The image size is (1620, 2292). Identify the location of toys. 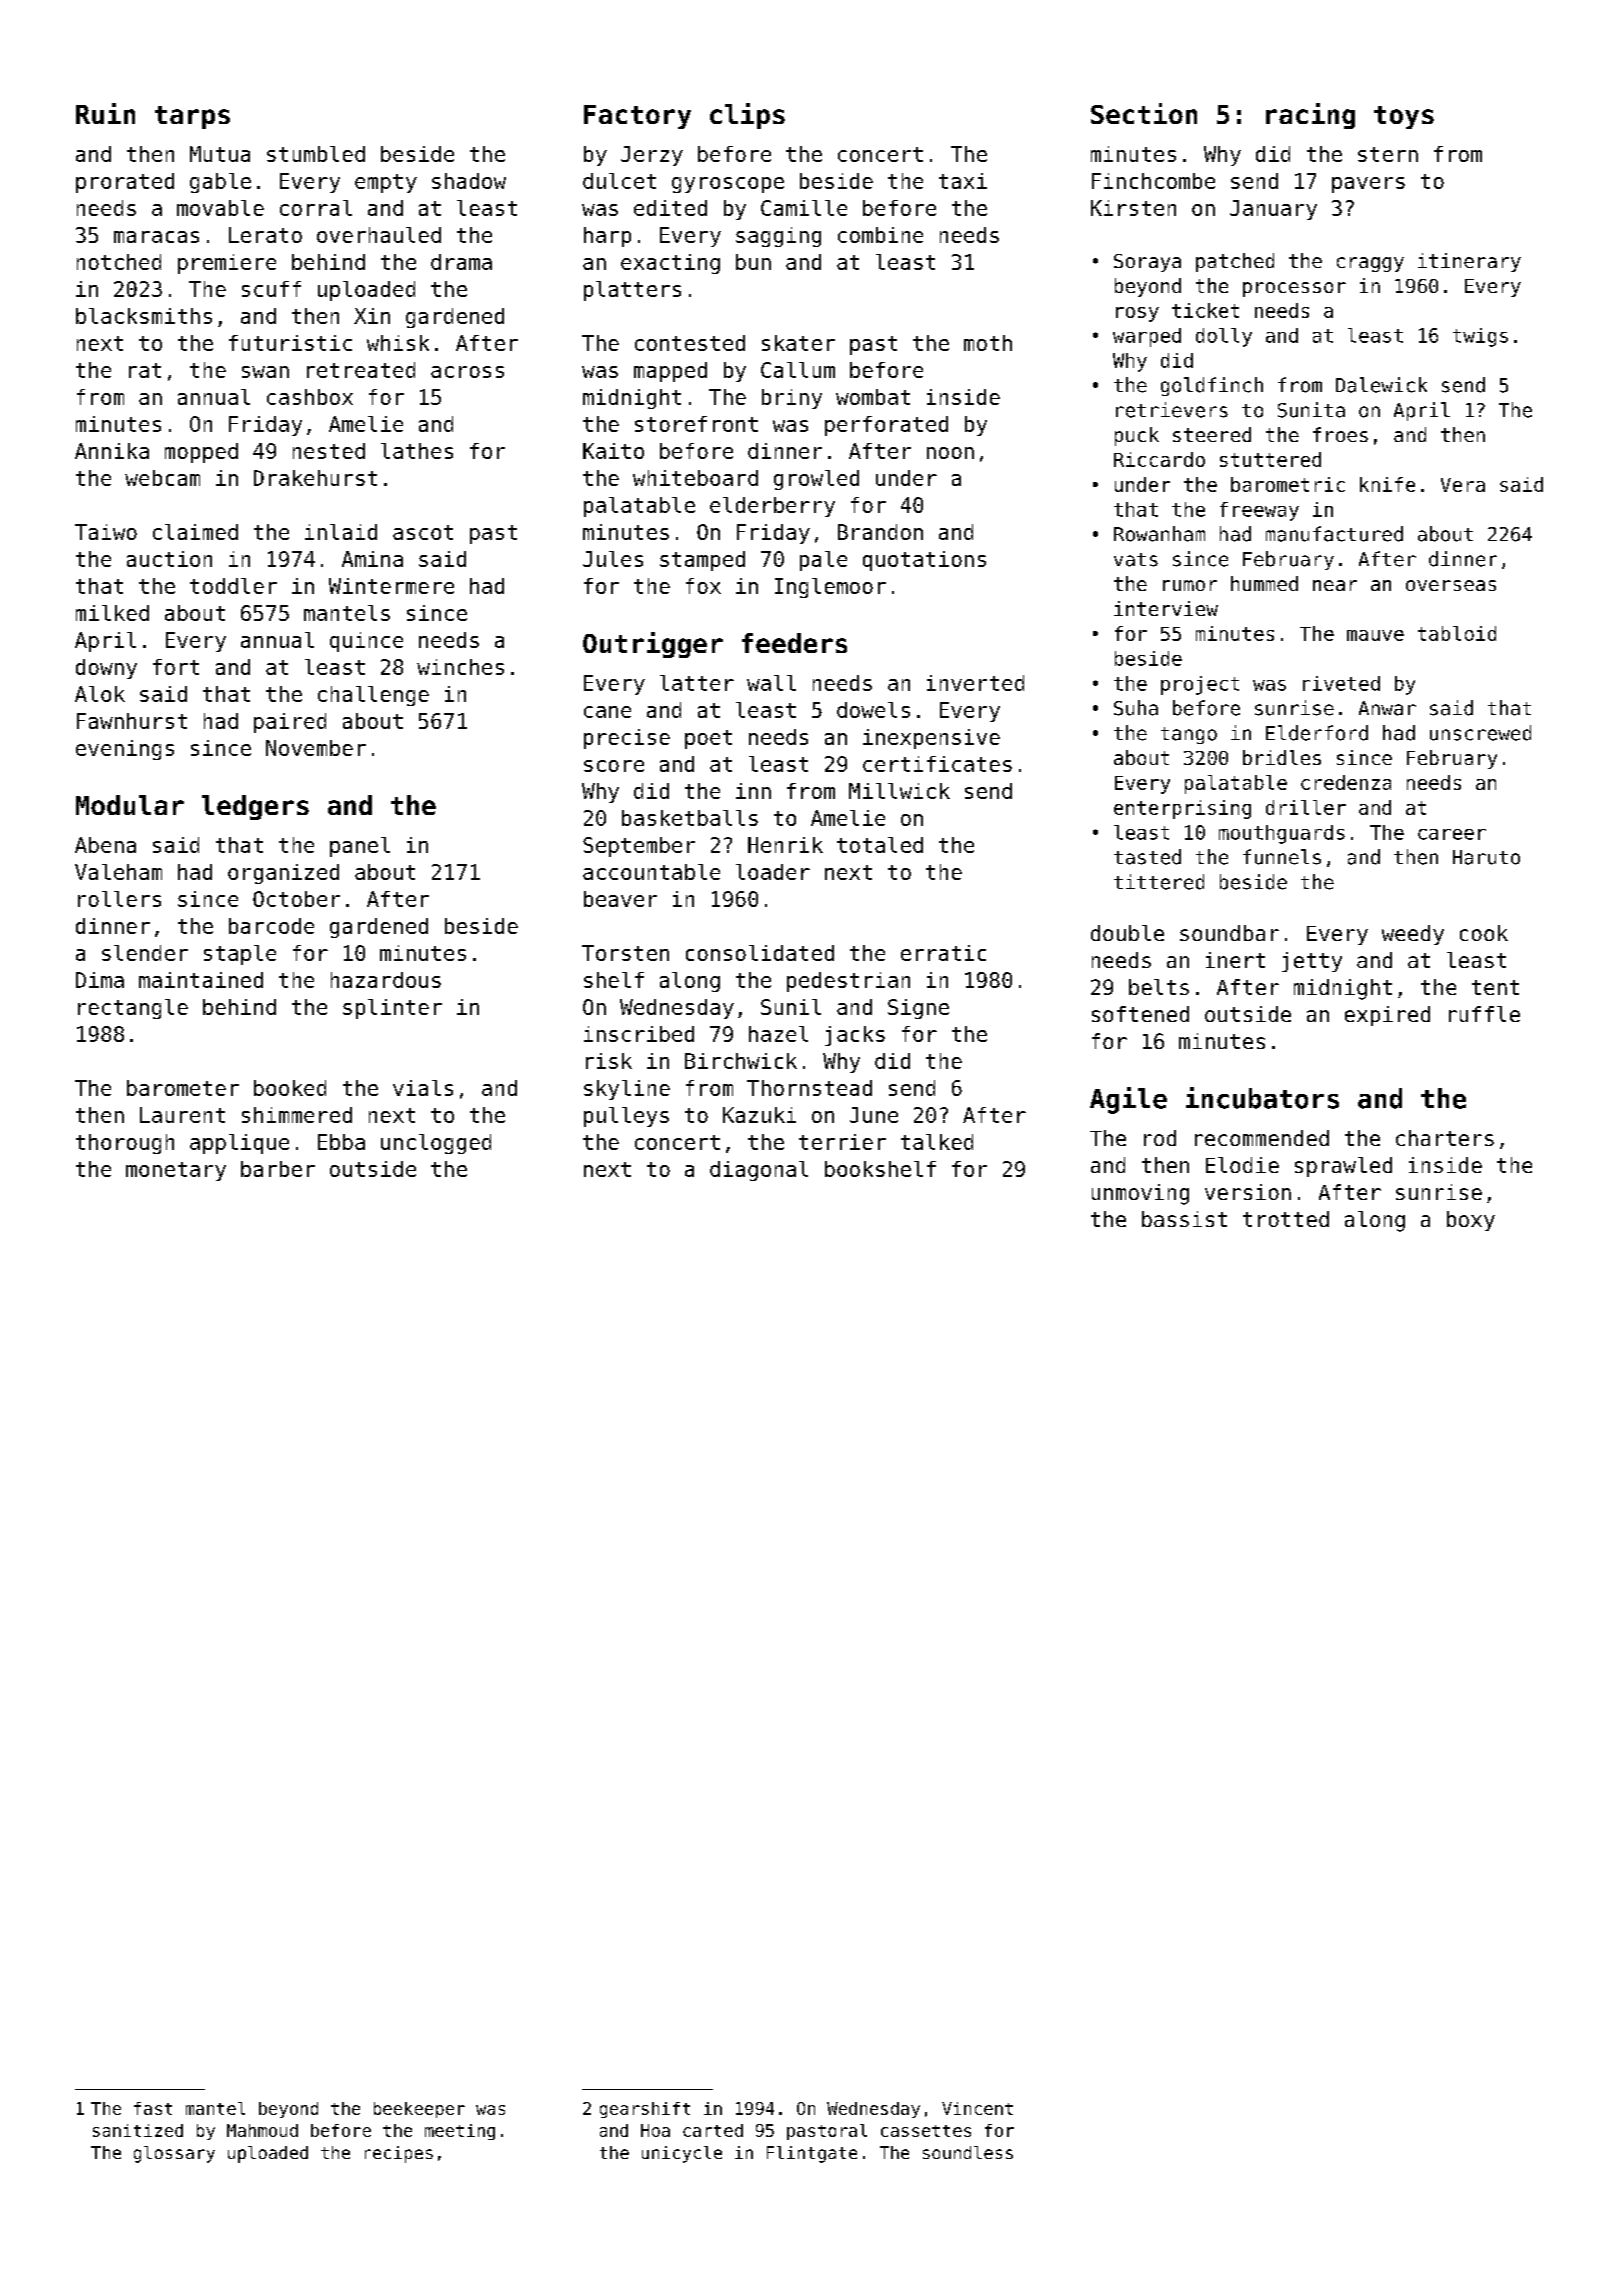
(1404, 117).
